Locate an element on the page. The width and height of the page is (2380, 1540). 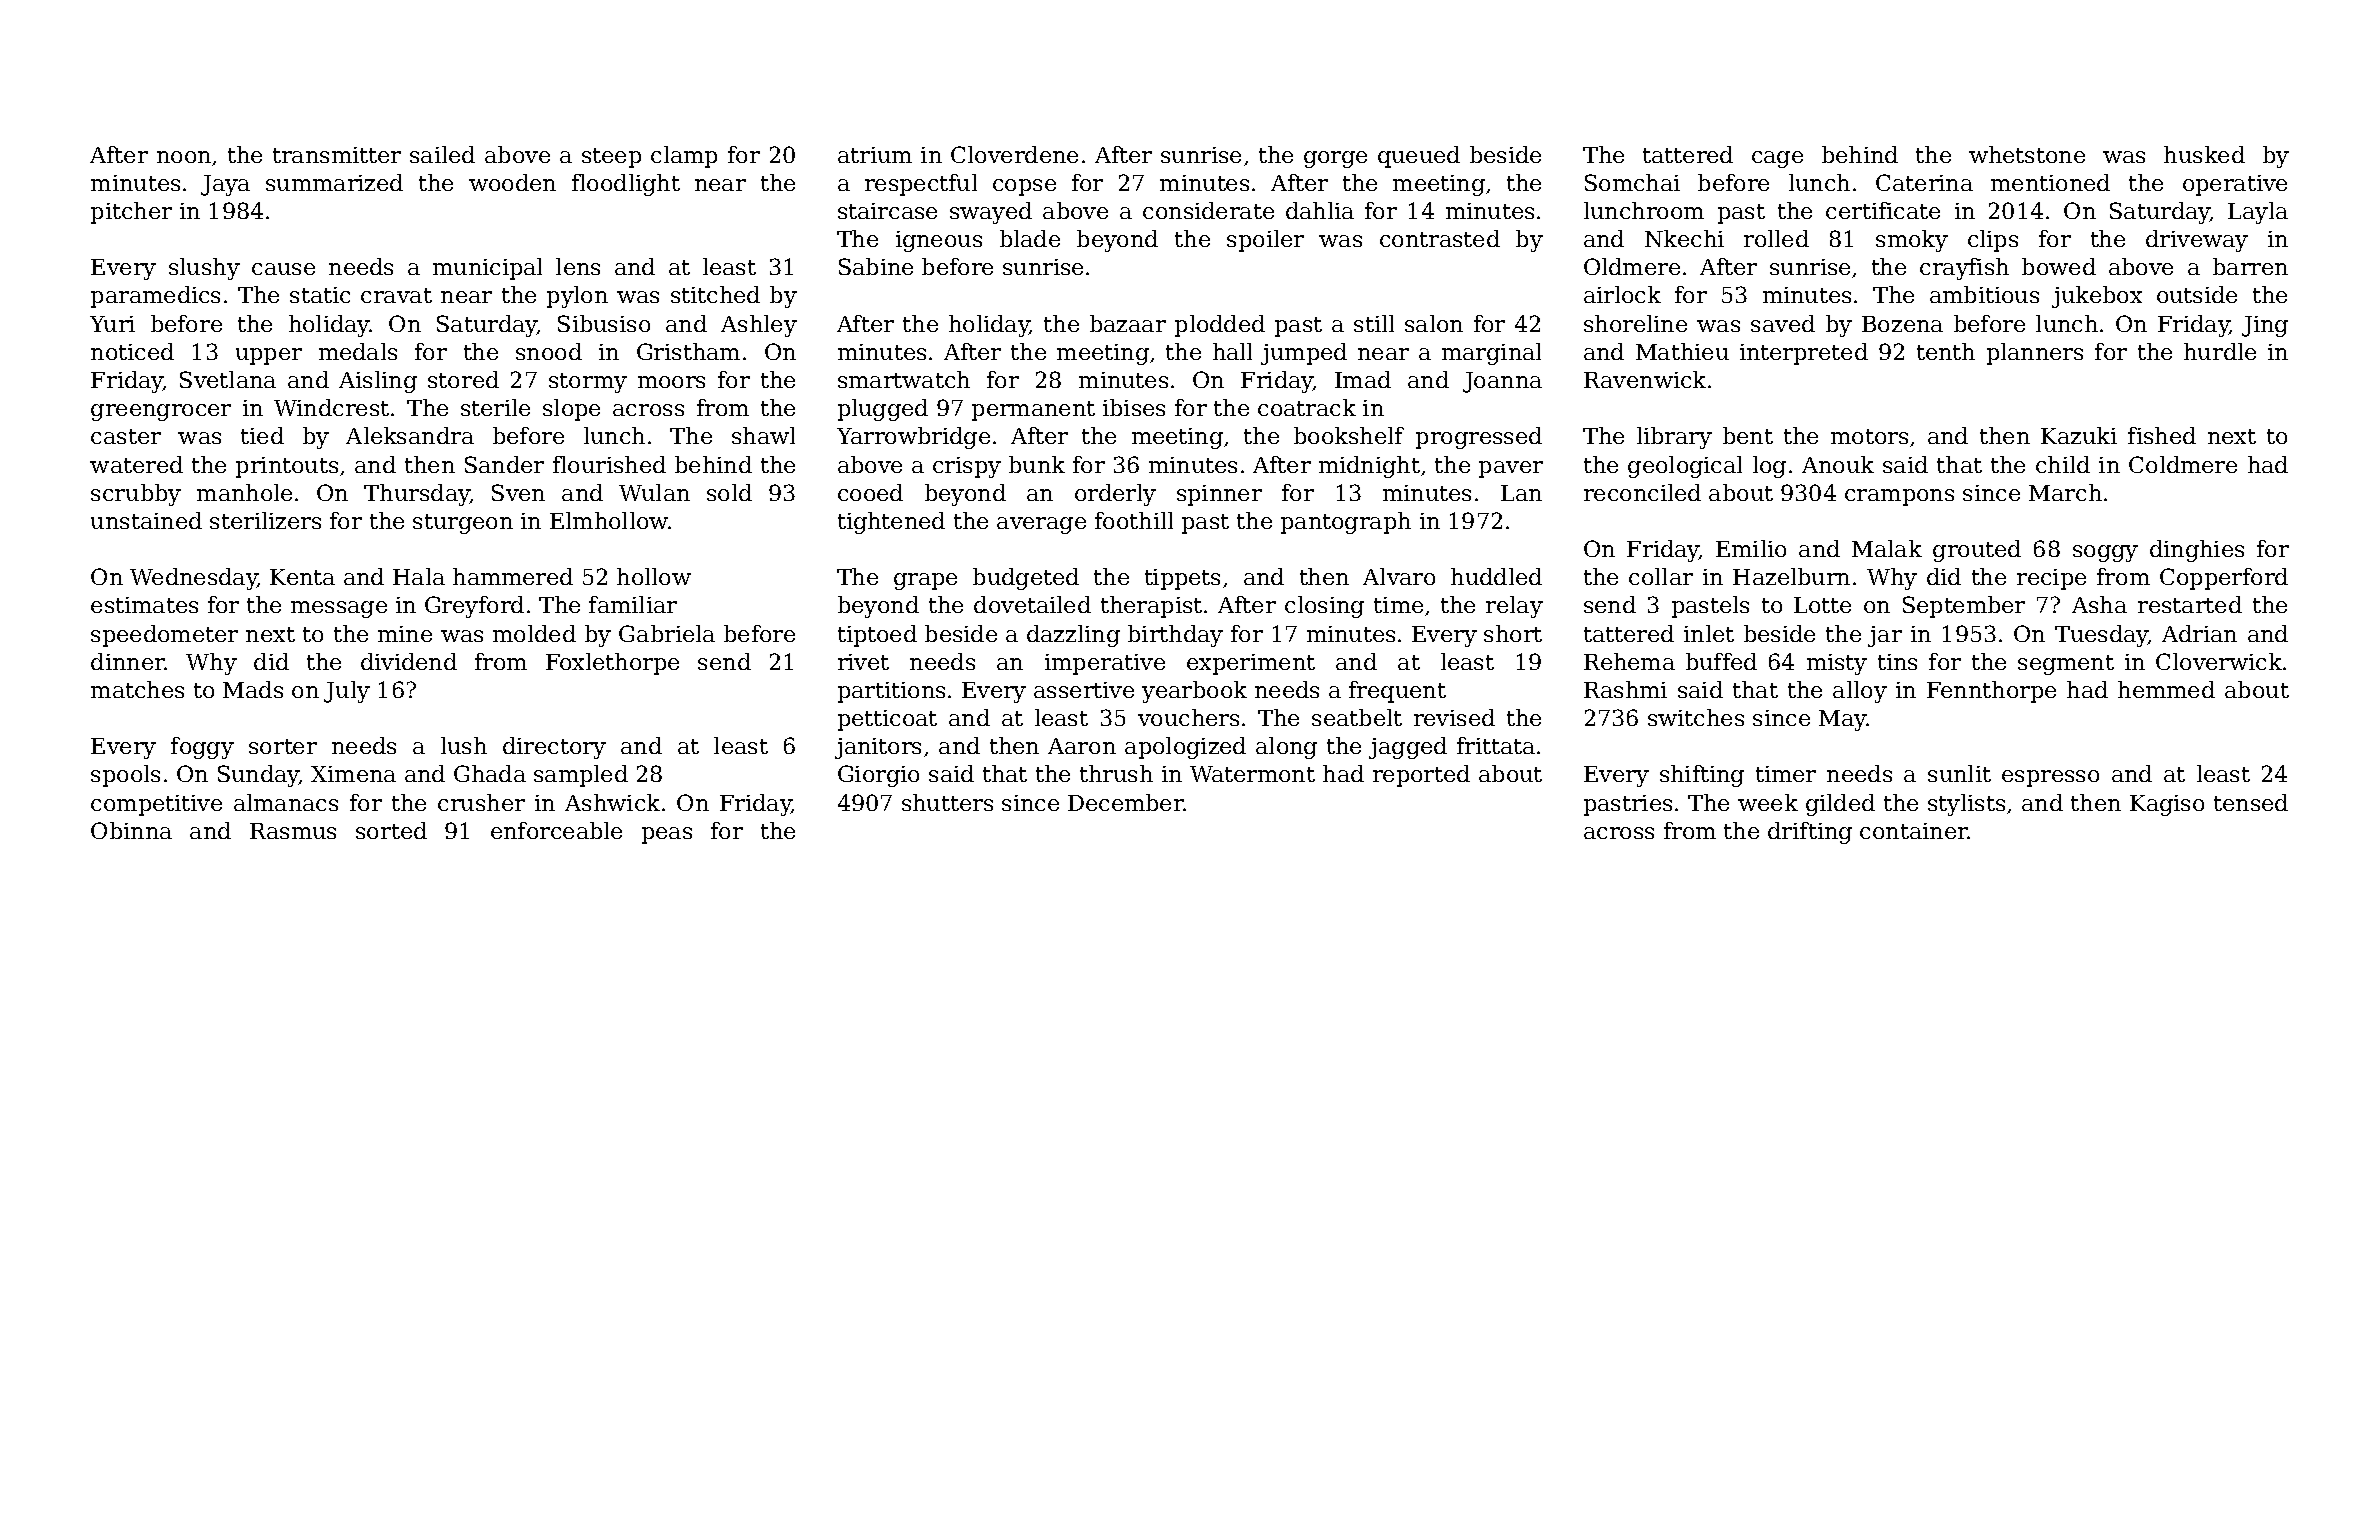
Sabine is located at coordinates (876, 266).
